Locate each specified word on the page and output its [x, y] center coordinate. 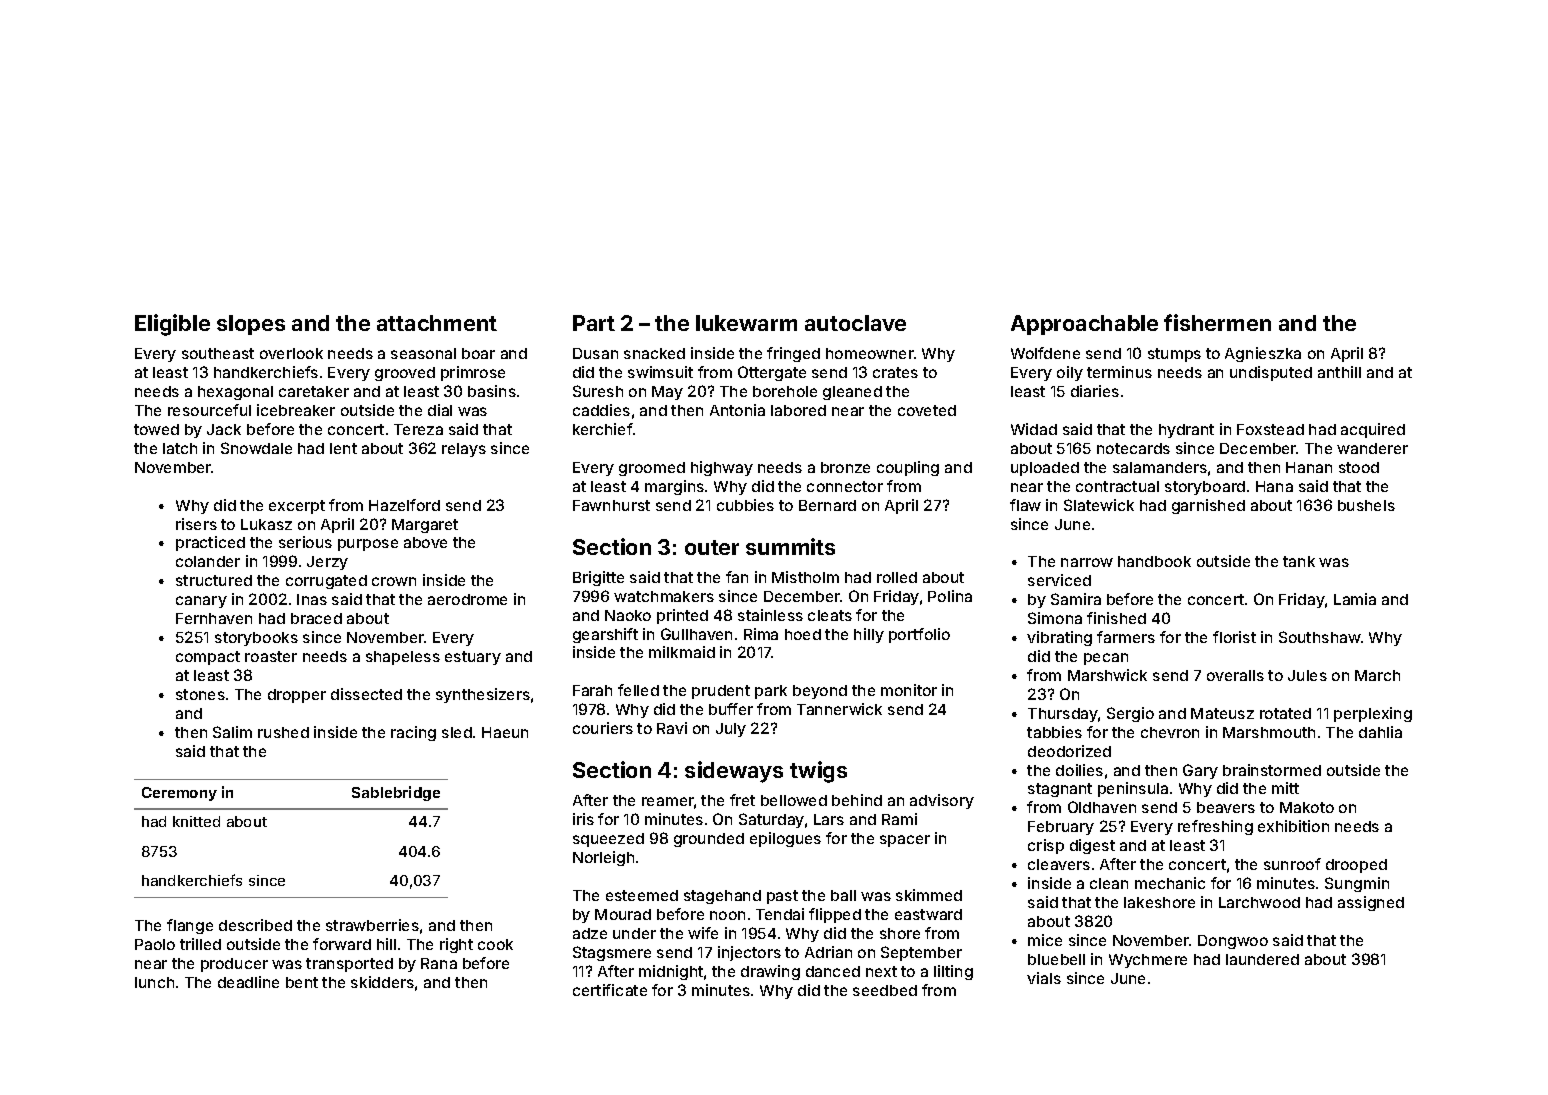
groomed [652, 469]
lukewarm [746, 323]
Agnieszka [1263, 354]
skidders [382, 982]
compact [208, 658]
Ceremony [179, 794]
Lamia [1355, 599]
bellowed [794, 800]
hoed [803, 634]
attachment [437, 323]
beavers [1226, 807]
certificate [610, 990]
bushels [1366, 505]
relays [464, 450]
